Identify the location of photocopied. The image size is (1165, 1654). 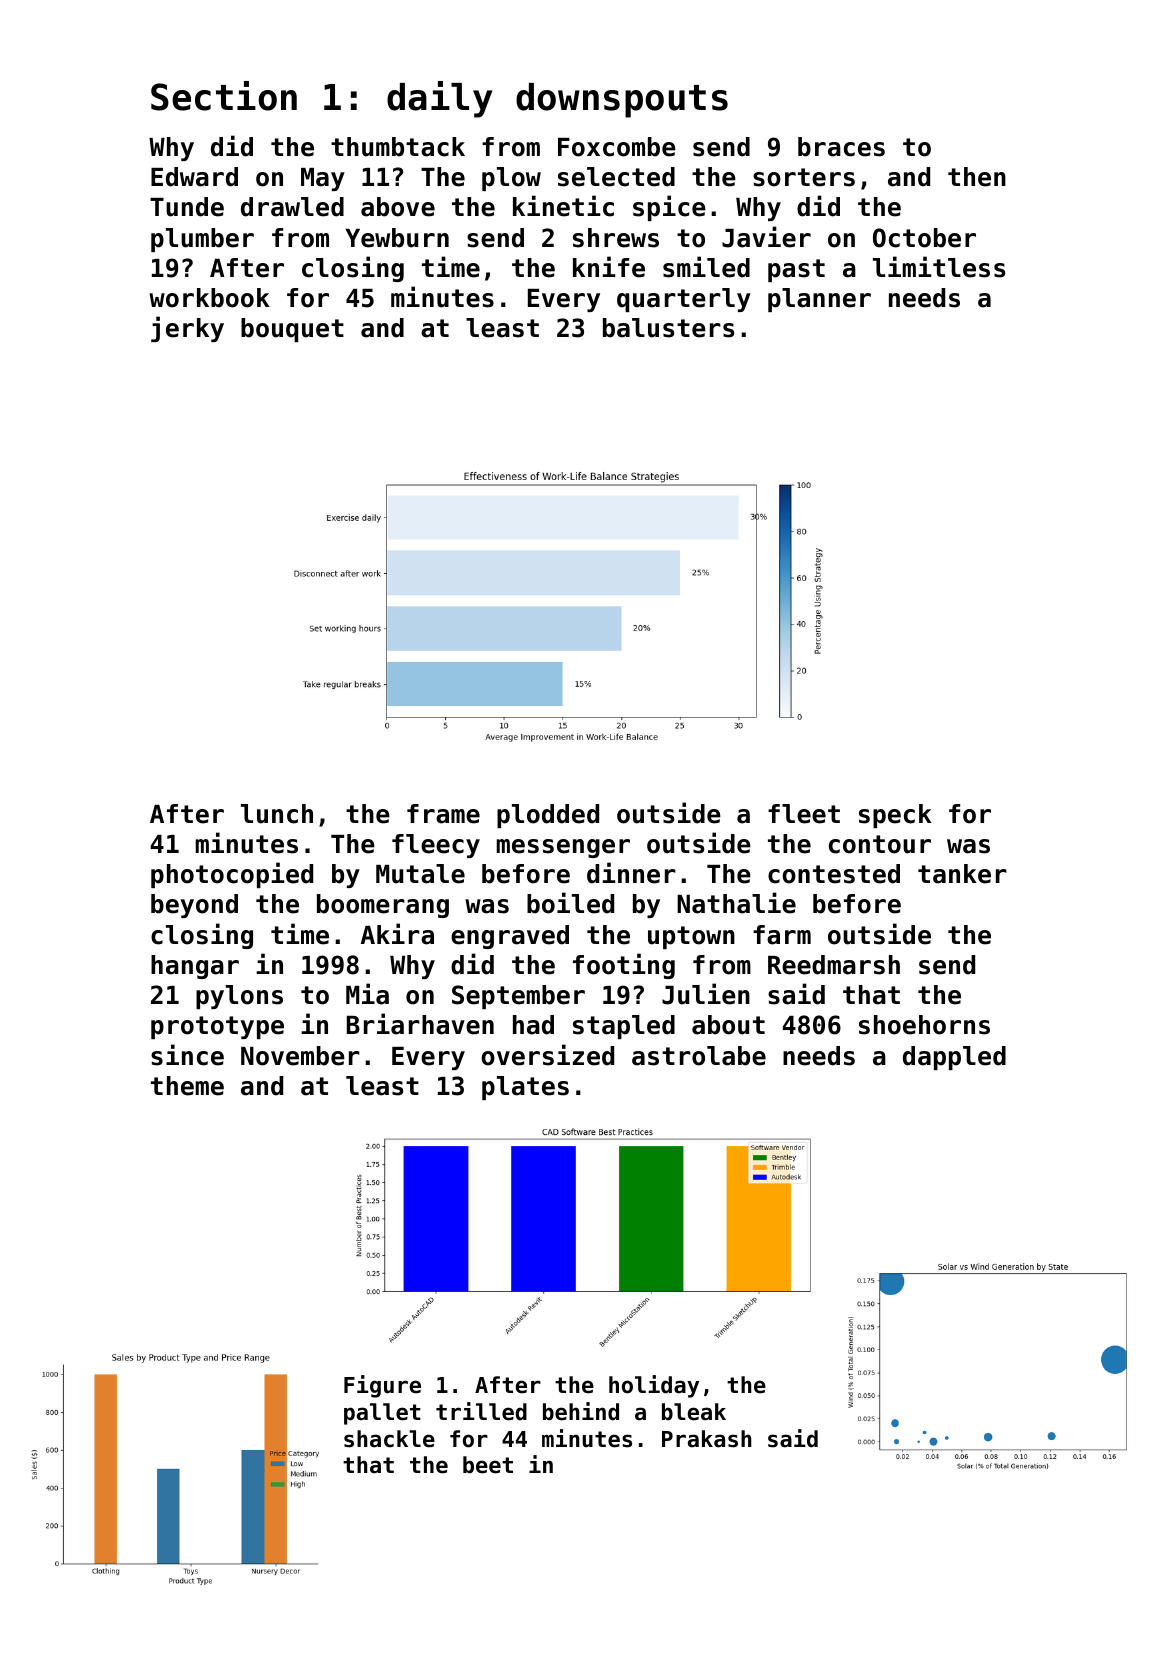
(232, 875).
